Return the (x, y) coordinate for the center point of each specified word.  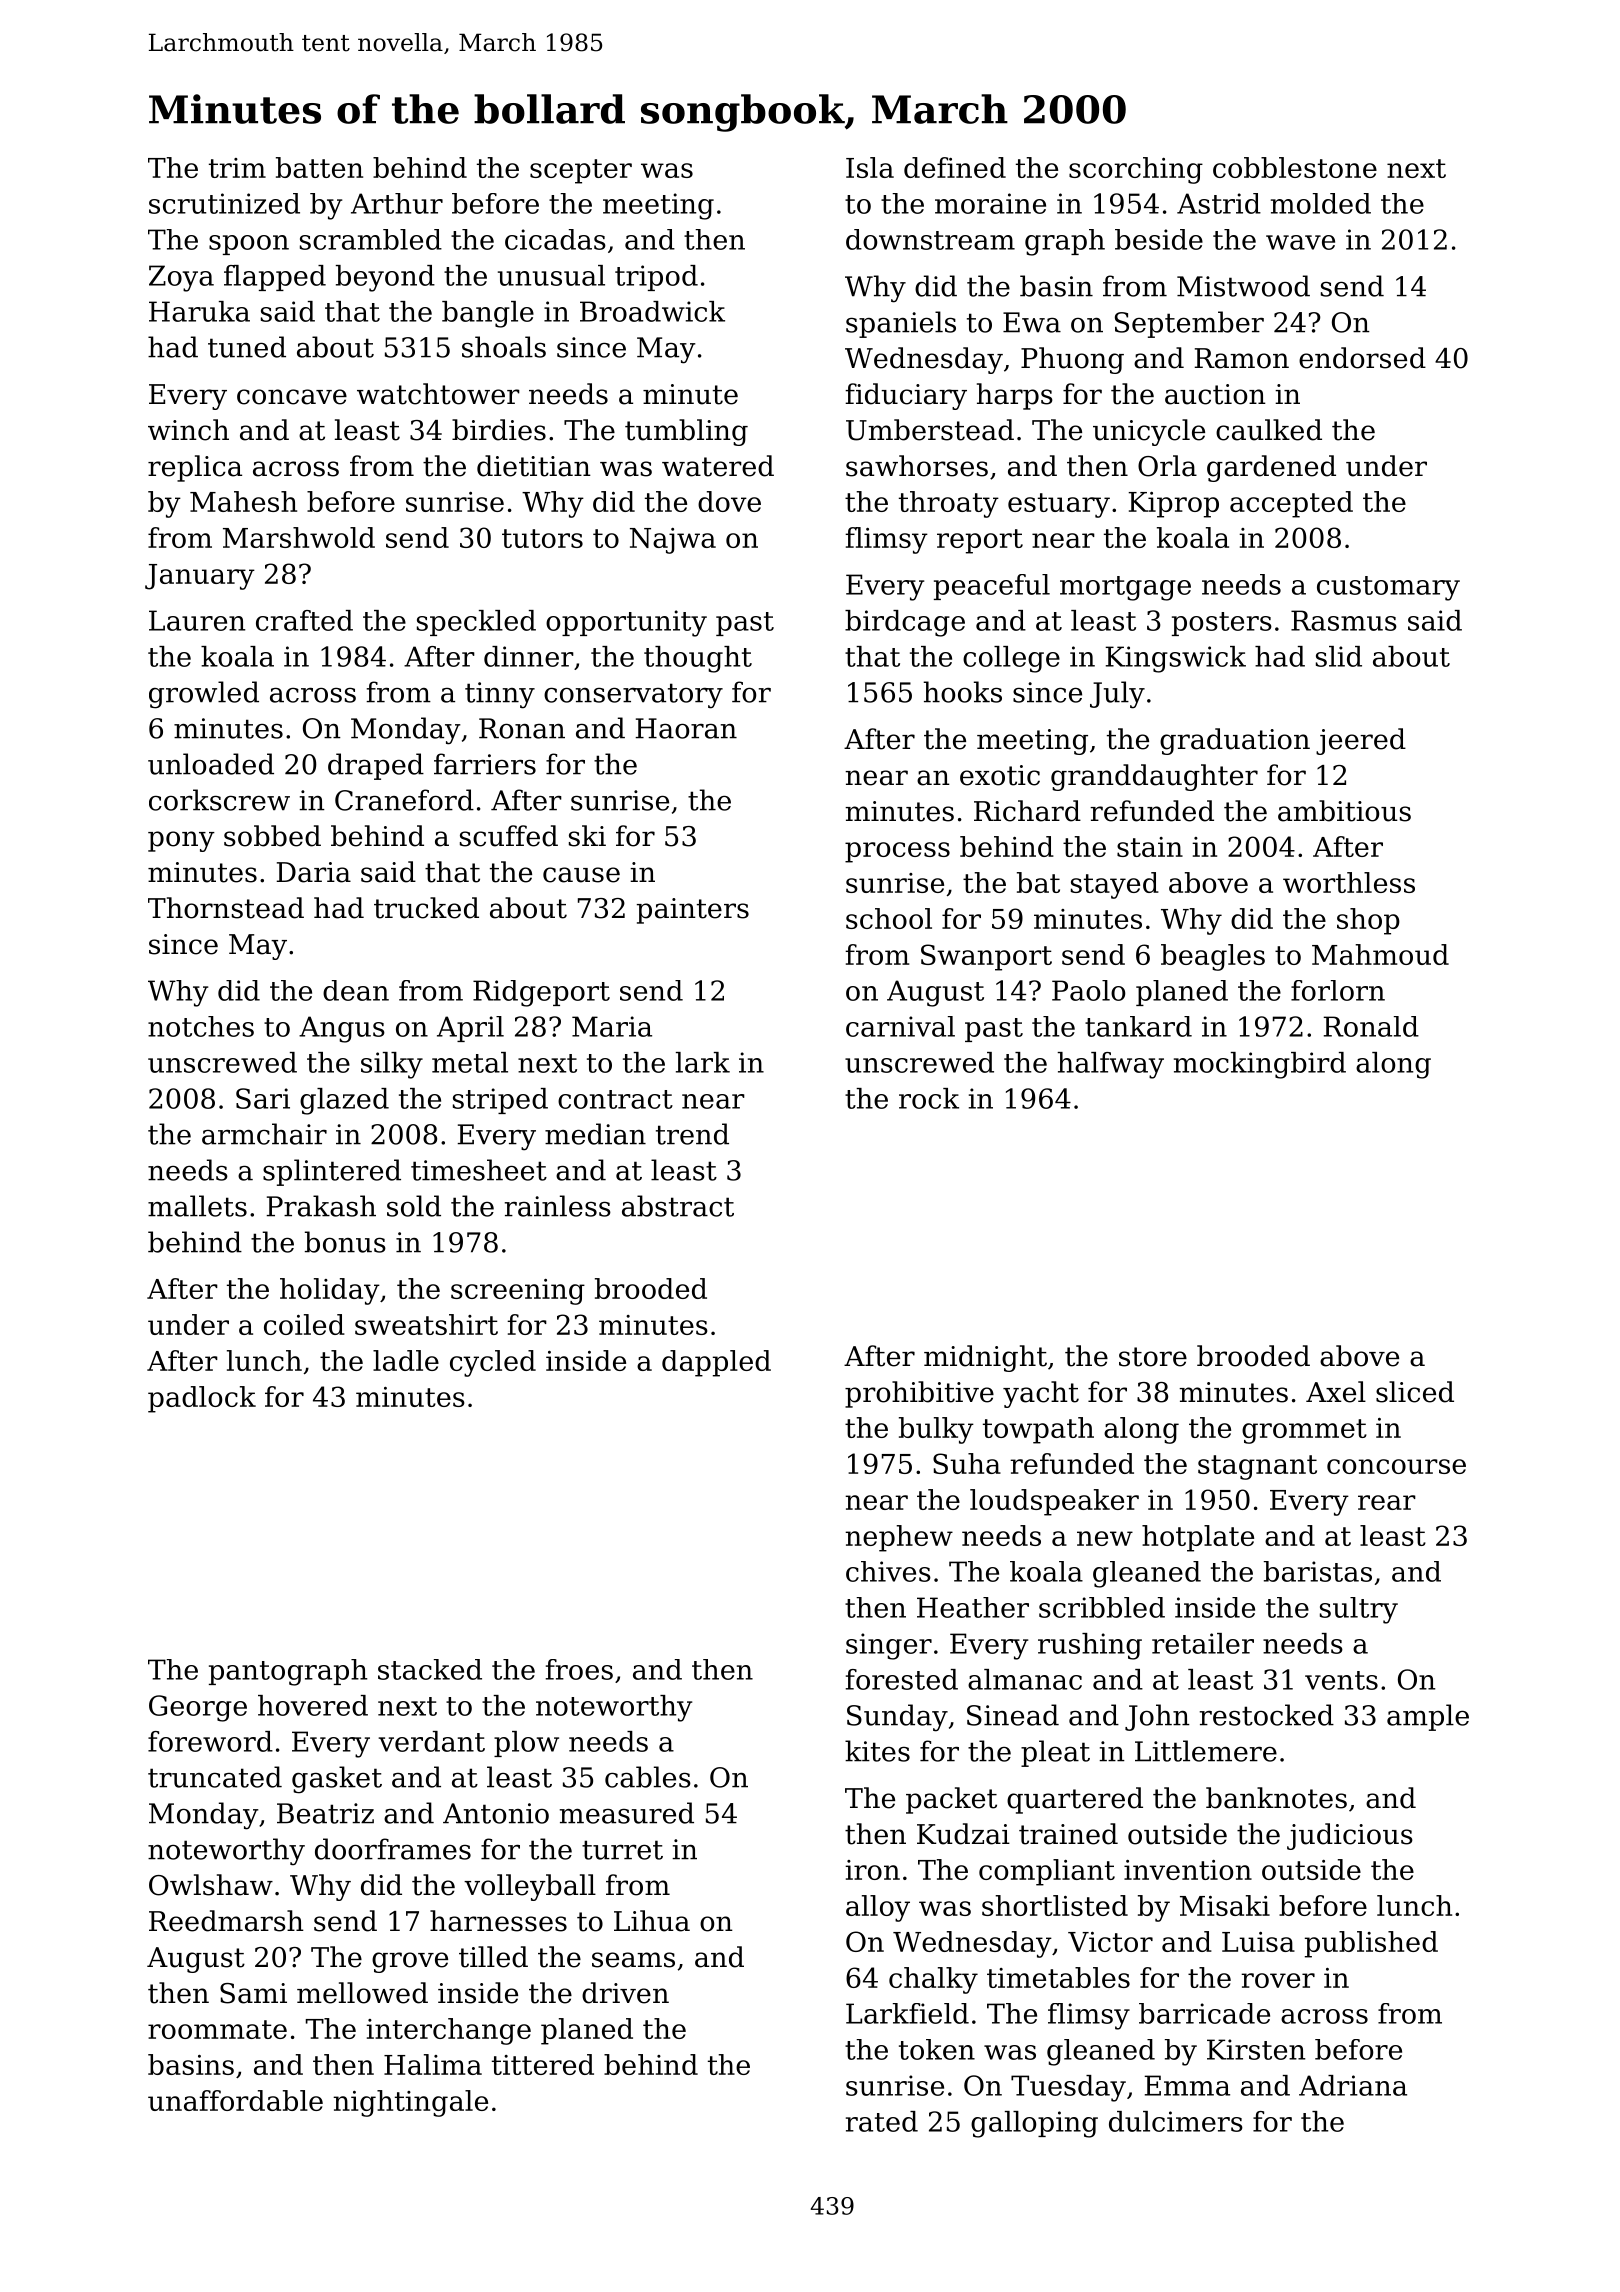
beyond (385, 278)
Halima (433, 2064)
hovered (313, 1705)
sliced (1415, 1392)
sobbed (272, 836)
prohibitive (919, 1394)
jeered (1361, 741)
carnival (900, 1026)
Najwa (673, 541)
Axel (1336, 1392)
